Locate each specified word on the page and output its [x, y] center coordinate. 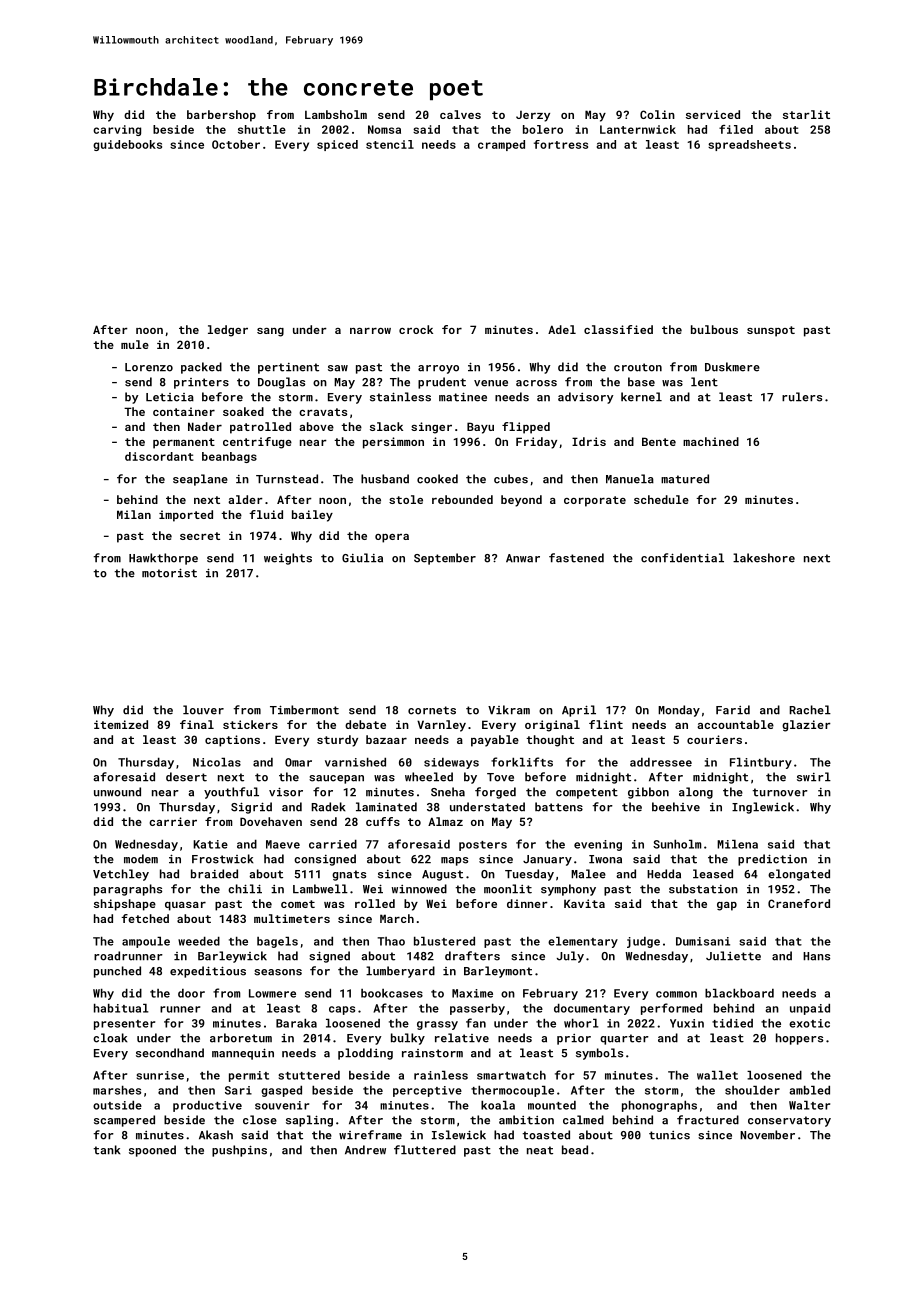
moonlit [508, 889]
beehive [676, 807]
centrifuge [257, 443]
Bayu [480, 428]
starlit [806, 114]
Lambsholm [336, 114]
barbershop [221, 116]
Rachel [810, 710]
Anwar [523, 558]
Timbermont [304, 710]
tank [107, 1150]
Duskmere [732, 367]
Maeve [283, 844]
